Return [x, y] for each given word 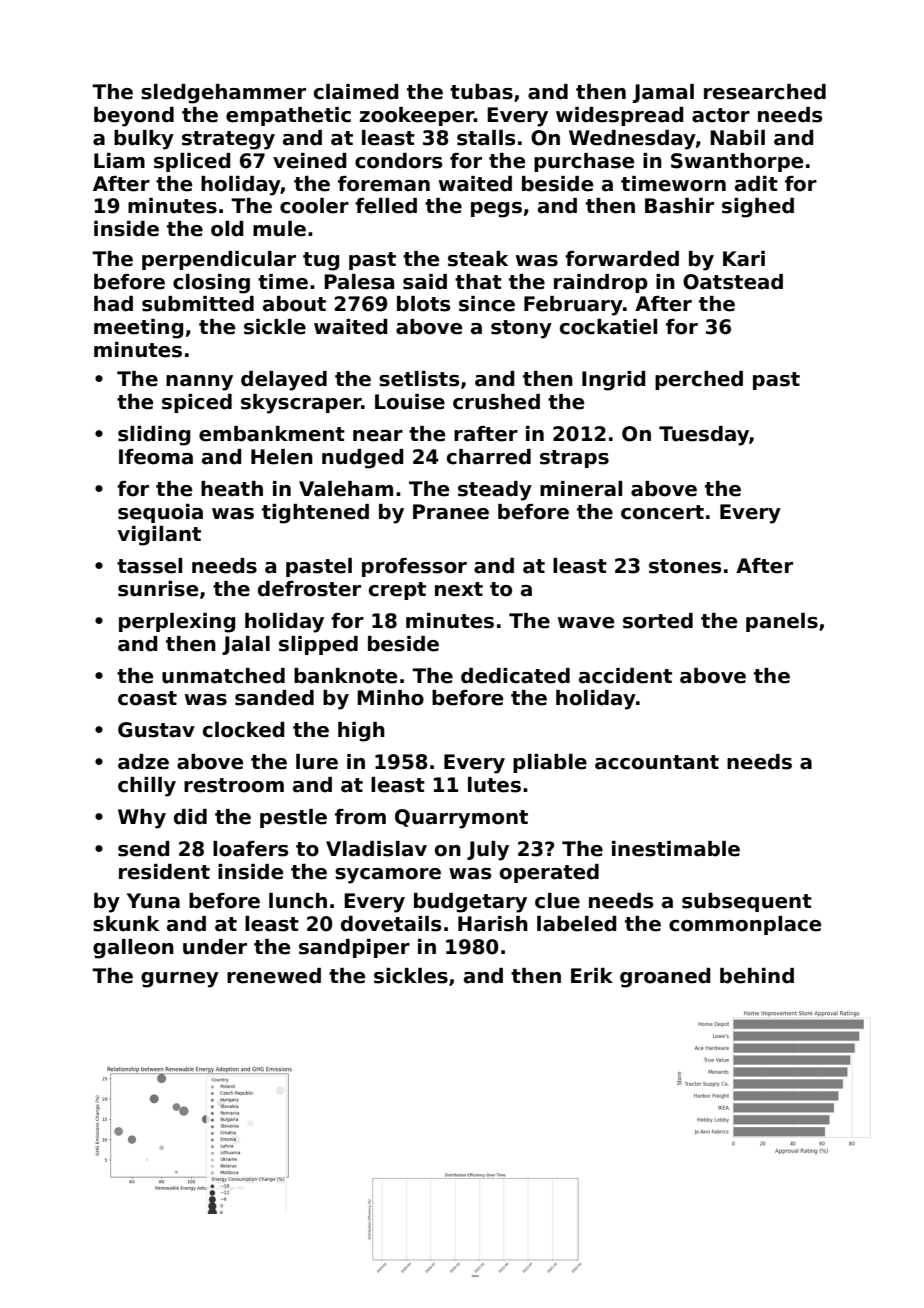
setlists [419, 379]
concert [662, 512]
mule [279, 229]
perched [699, 380]
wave [586, 623]
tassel [149, 566]
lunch [298, 901]
